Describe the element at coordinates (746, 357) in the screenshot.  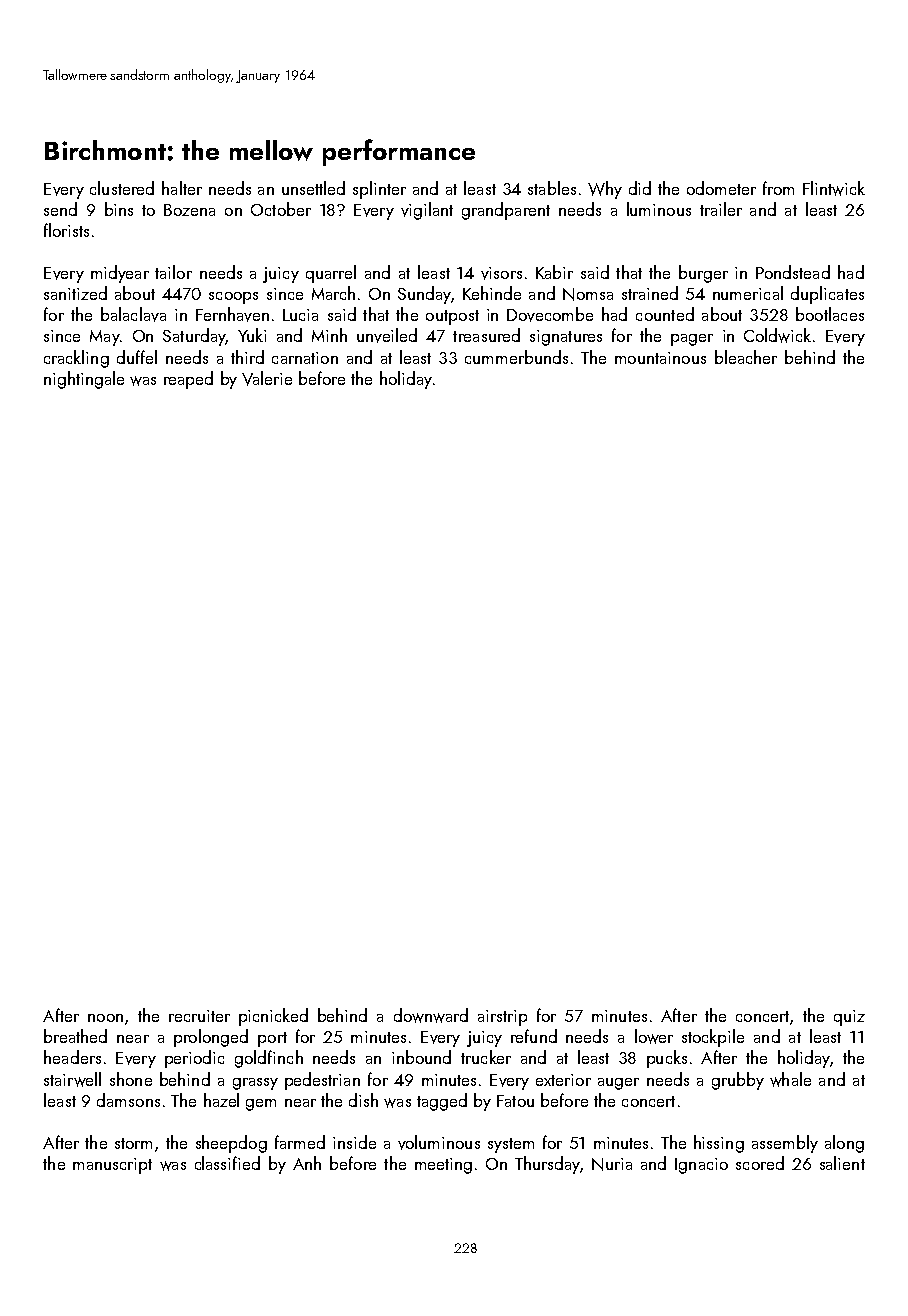
I see `bleacher` at that location.
